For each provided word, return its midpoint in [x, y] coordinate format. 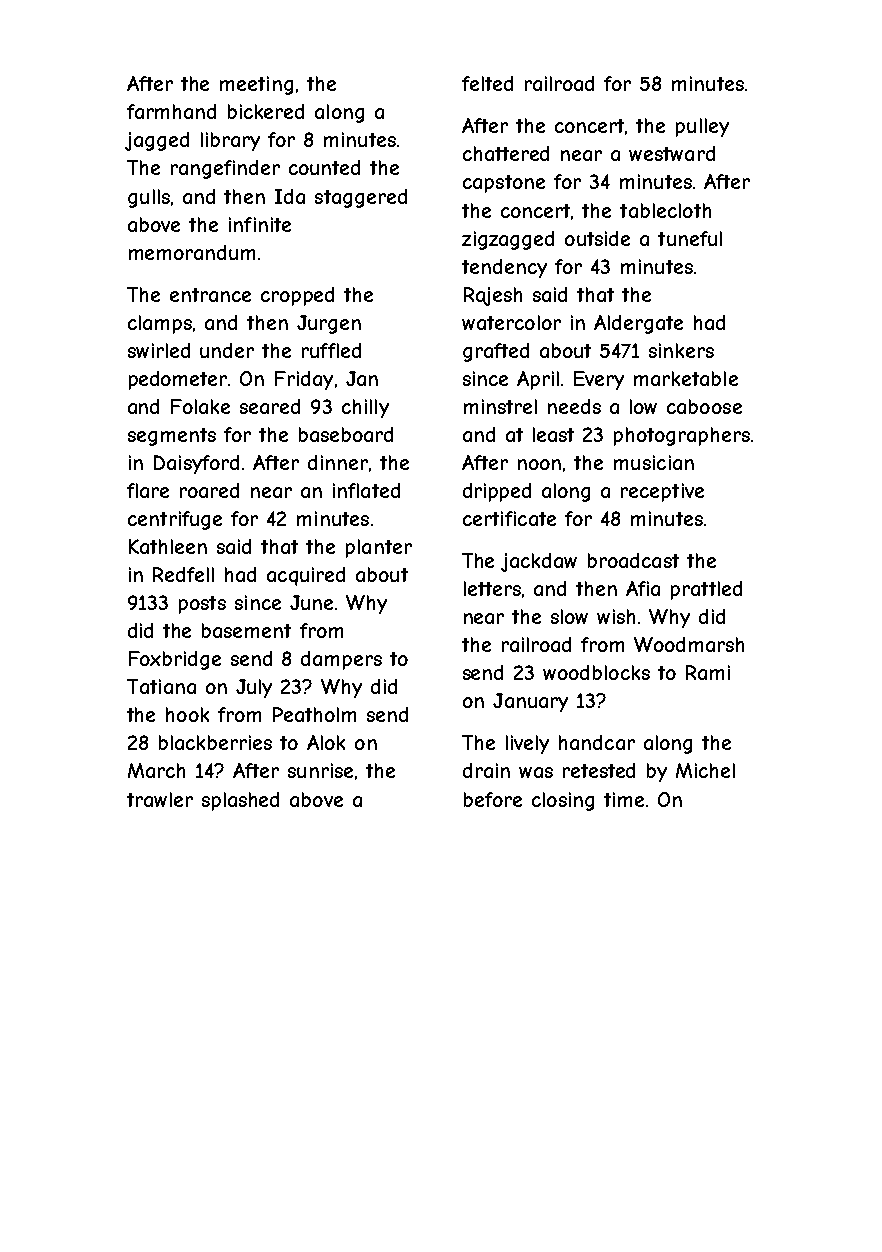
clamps [160, 324]
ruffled [331, 350]
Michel [705, 770]
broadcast [633, 560]
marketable [686, 378]
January [530, 702]
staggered [361, 198]
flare [148, 490]
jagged [157, 141]
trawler [160, 799]
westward [672, 153]
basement [246, 630]
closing [563, 801]
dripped [497, 492]
